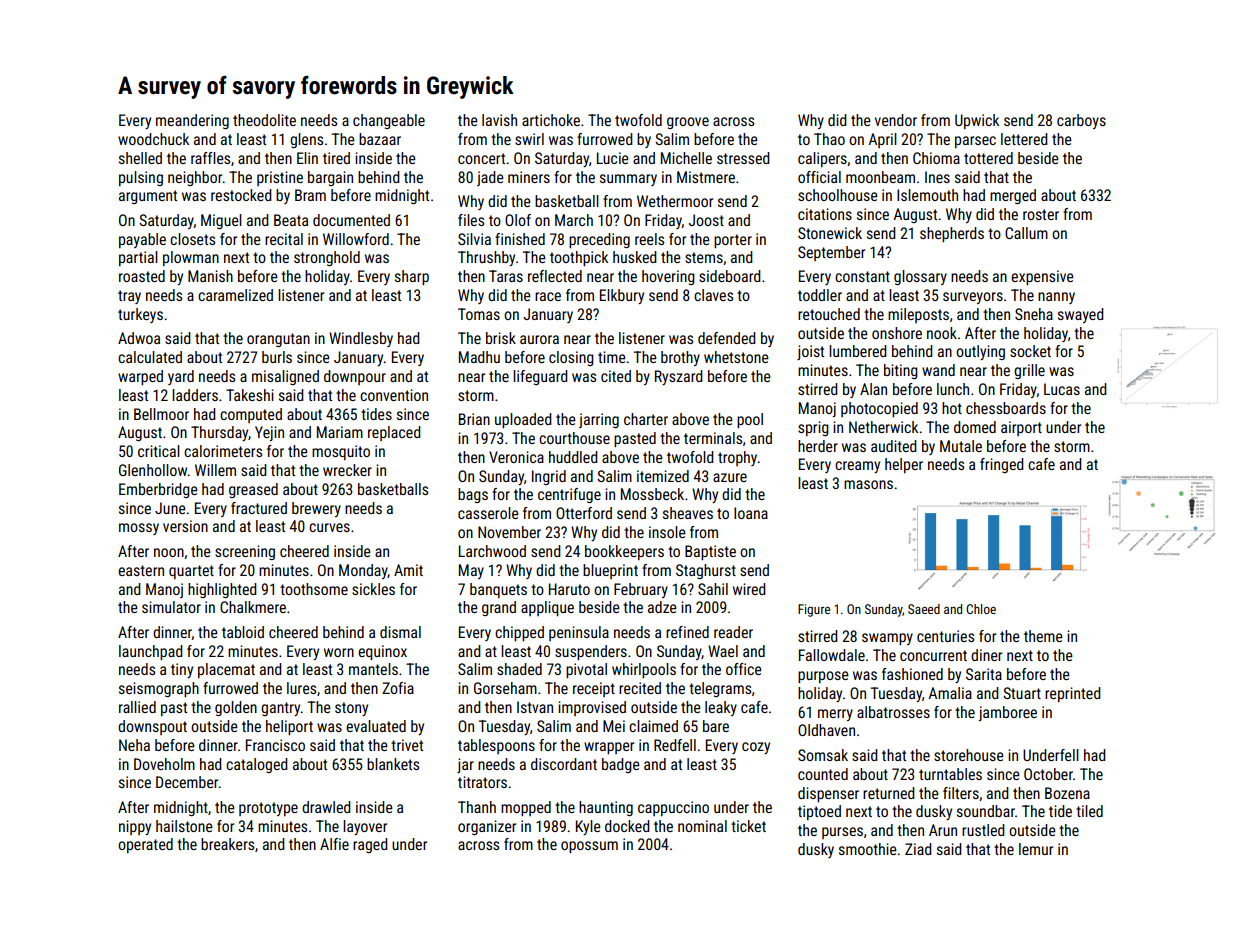 The width and height of the document is (1233, 952). I want to click on meandering, so click(192, 121).
